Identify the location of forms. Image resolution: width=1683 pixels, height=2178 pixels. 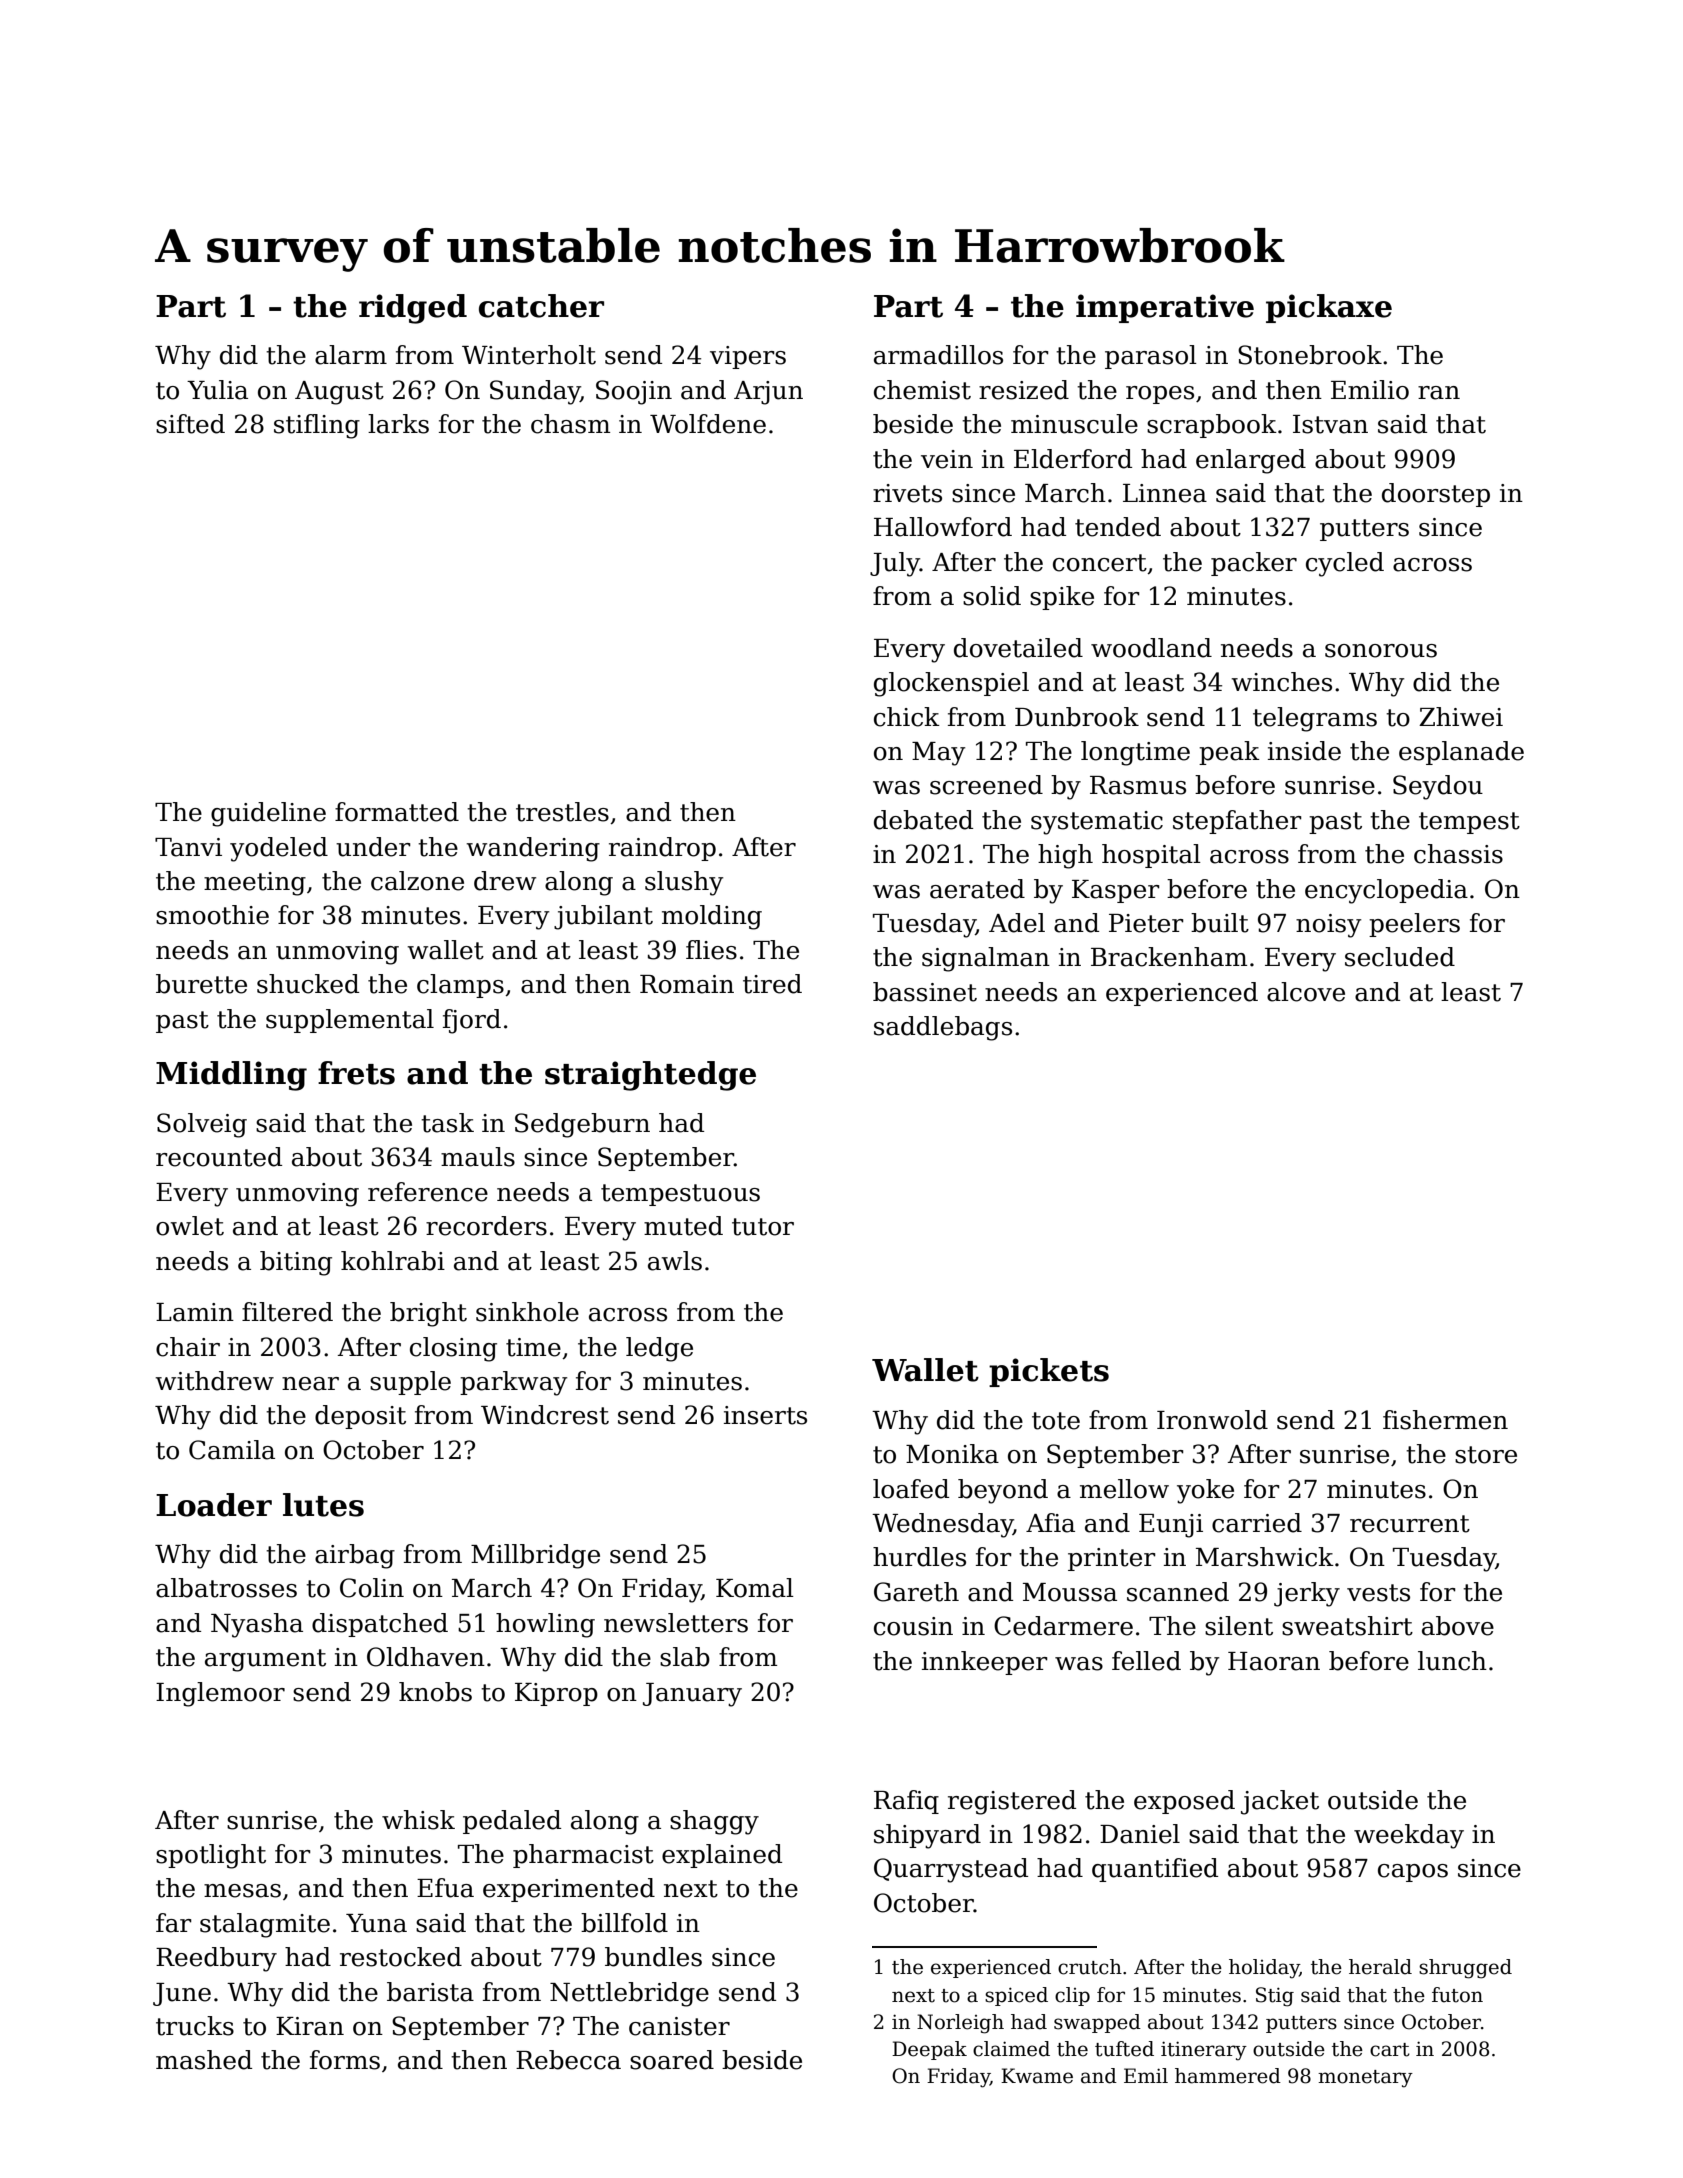
(345, 2060).
